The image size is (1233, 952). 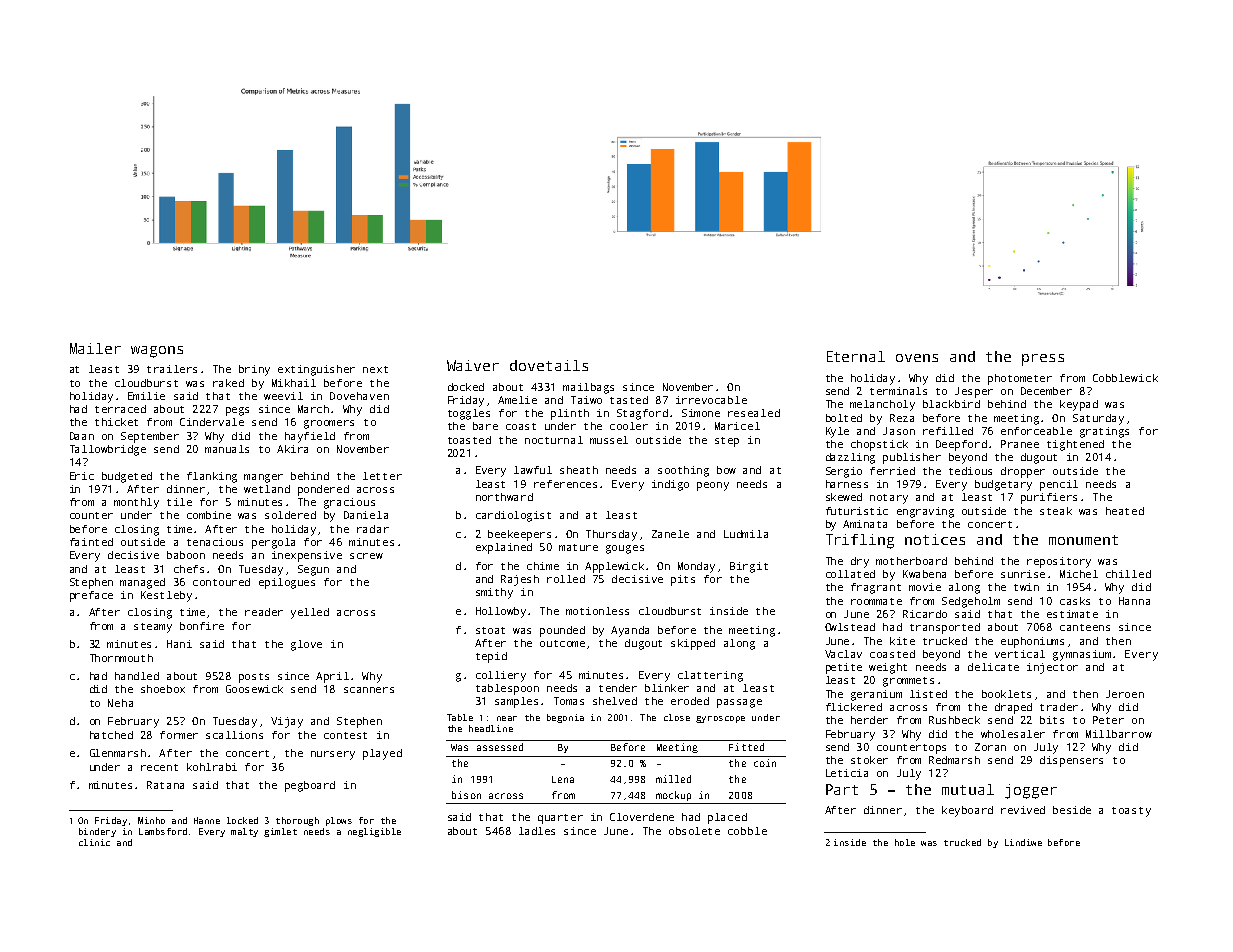 What do you see at coordinates (967, 811) in the screenshot?
I see `keyboard` at bounding box center [967, 811].
